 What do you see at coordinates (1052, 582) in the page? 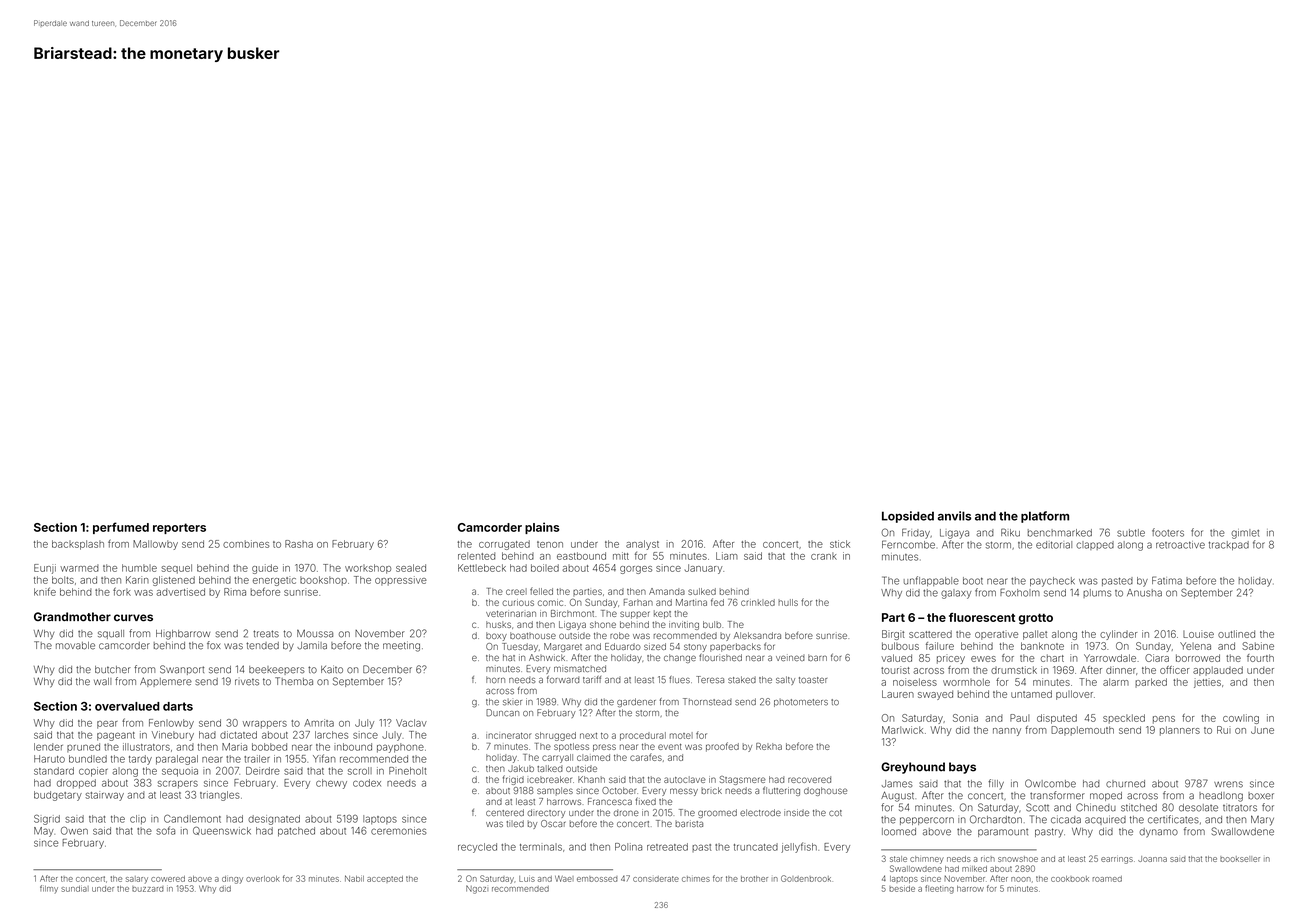
I see `paycheck` at bounding box center [1052, 582].
